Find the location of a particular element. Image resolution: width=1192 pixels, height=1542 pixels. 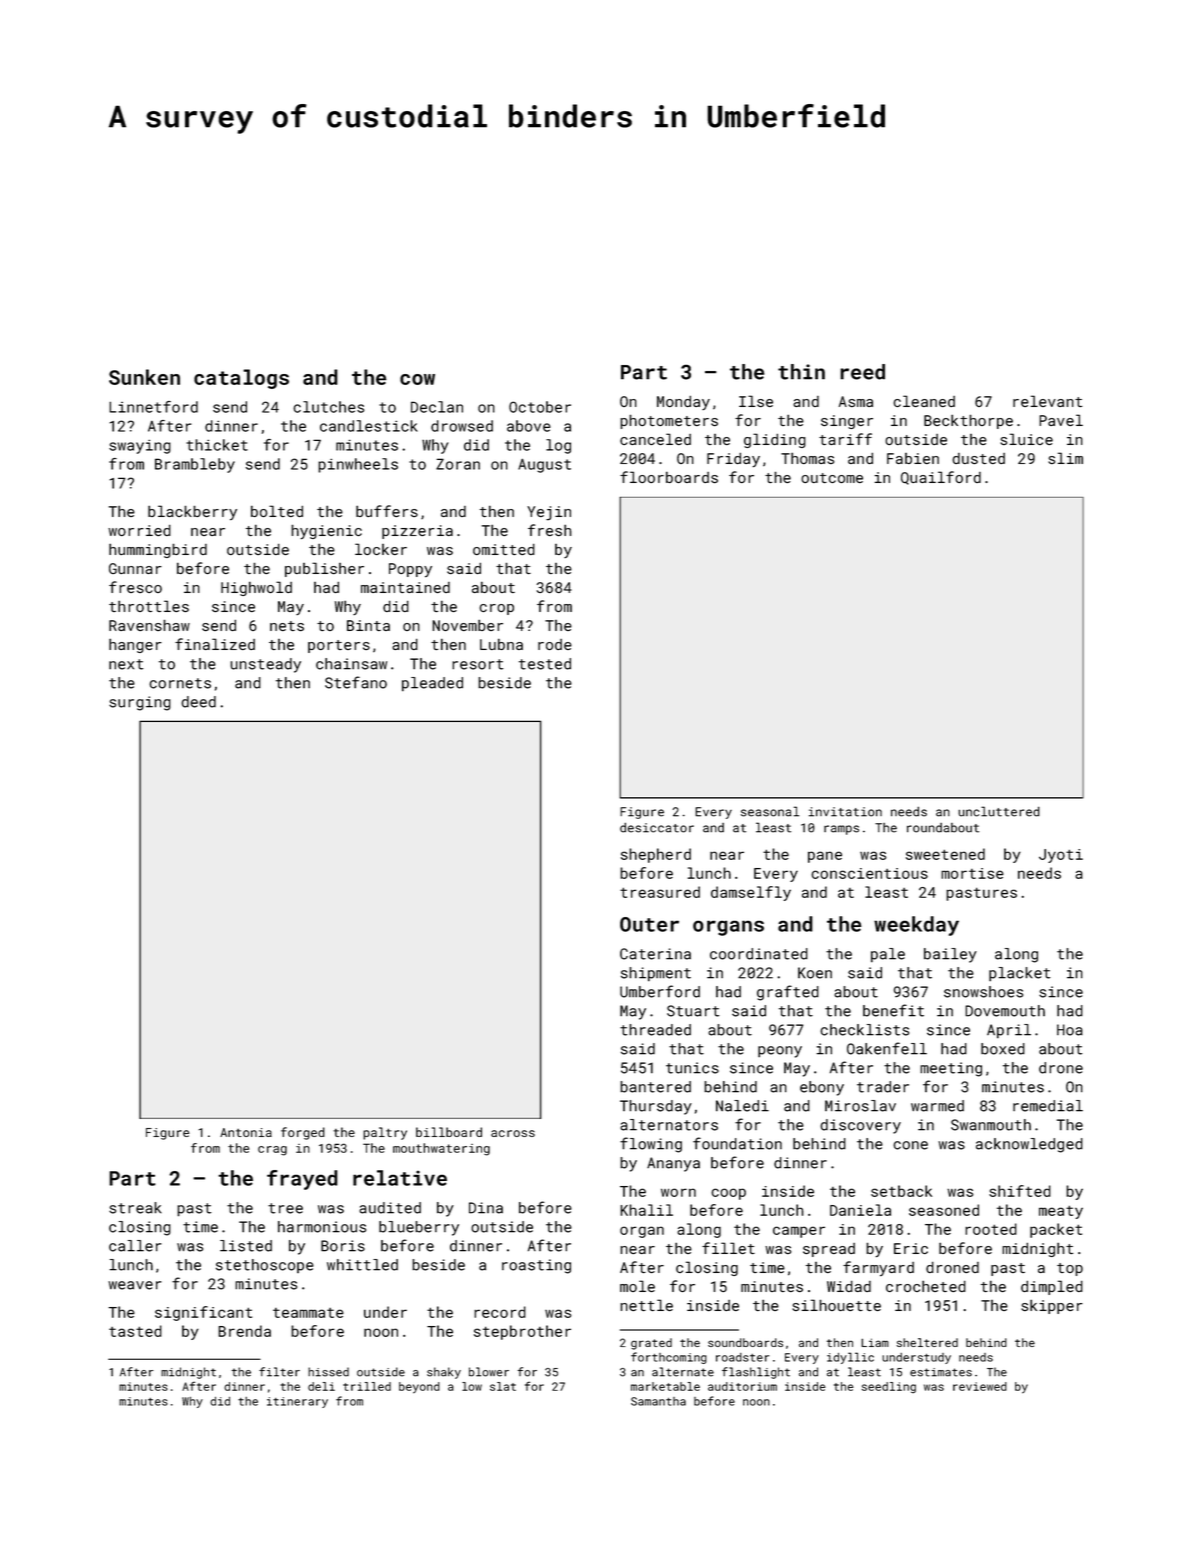

relevant is located at coordinates (1047, 401).
